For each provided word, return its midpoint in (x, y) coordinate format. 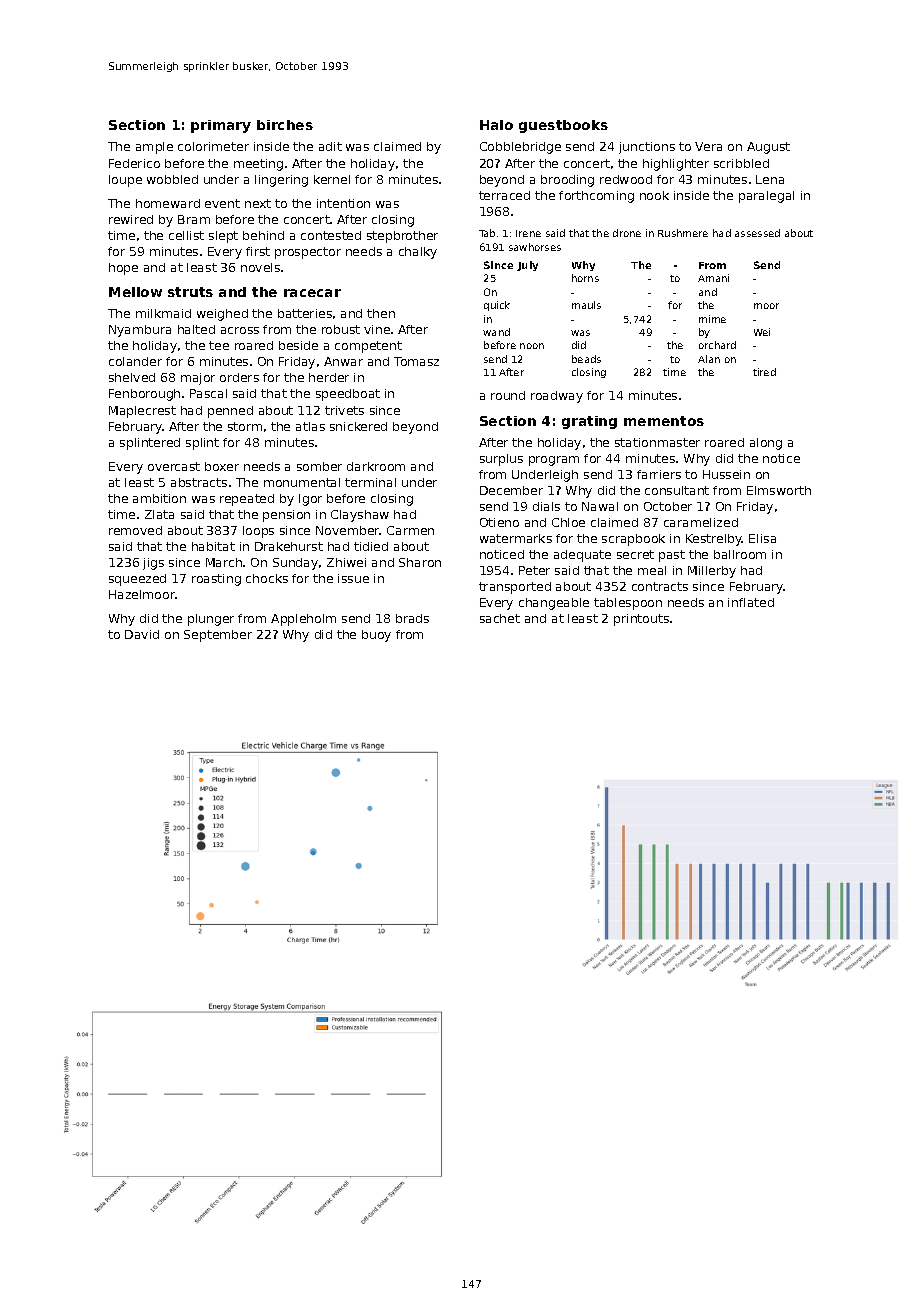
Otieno (499, 522)
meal (652, 570)
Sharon (420, 562)
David (142, 634)
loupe (125, 181)
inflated (751, 602)
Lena (770, 179)
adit (330, 146)
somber (319, 466)
